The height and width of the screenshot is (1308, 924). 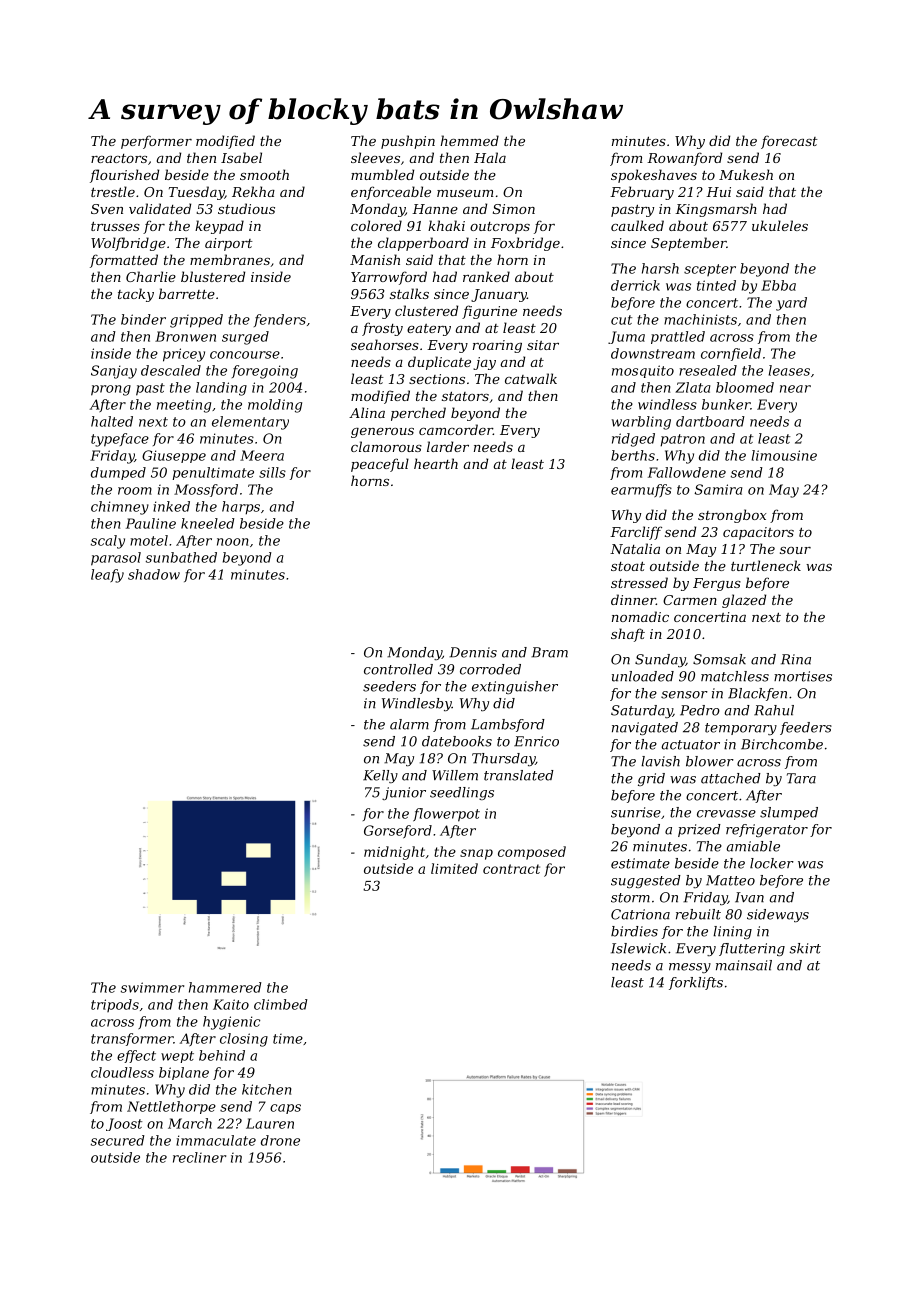 I want to click on Matteo, so click(x=730, y=880).
